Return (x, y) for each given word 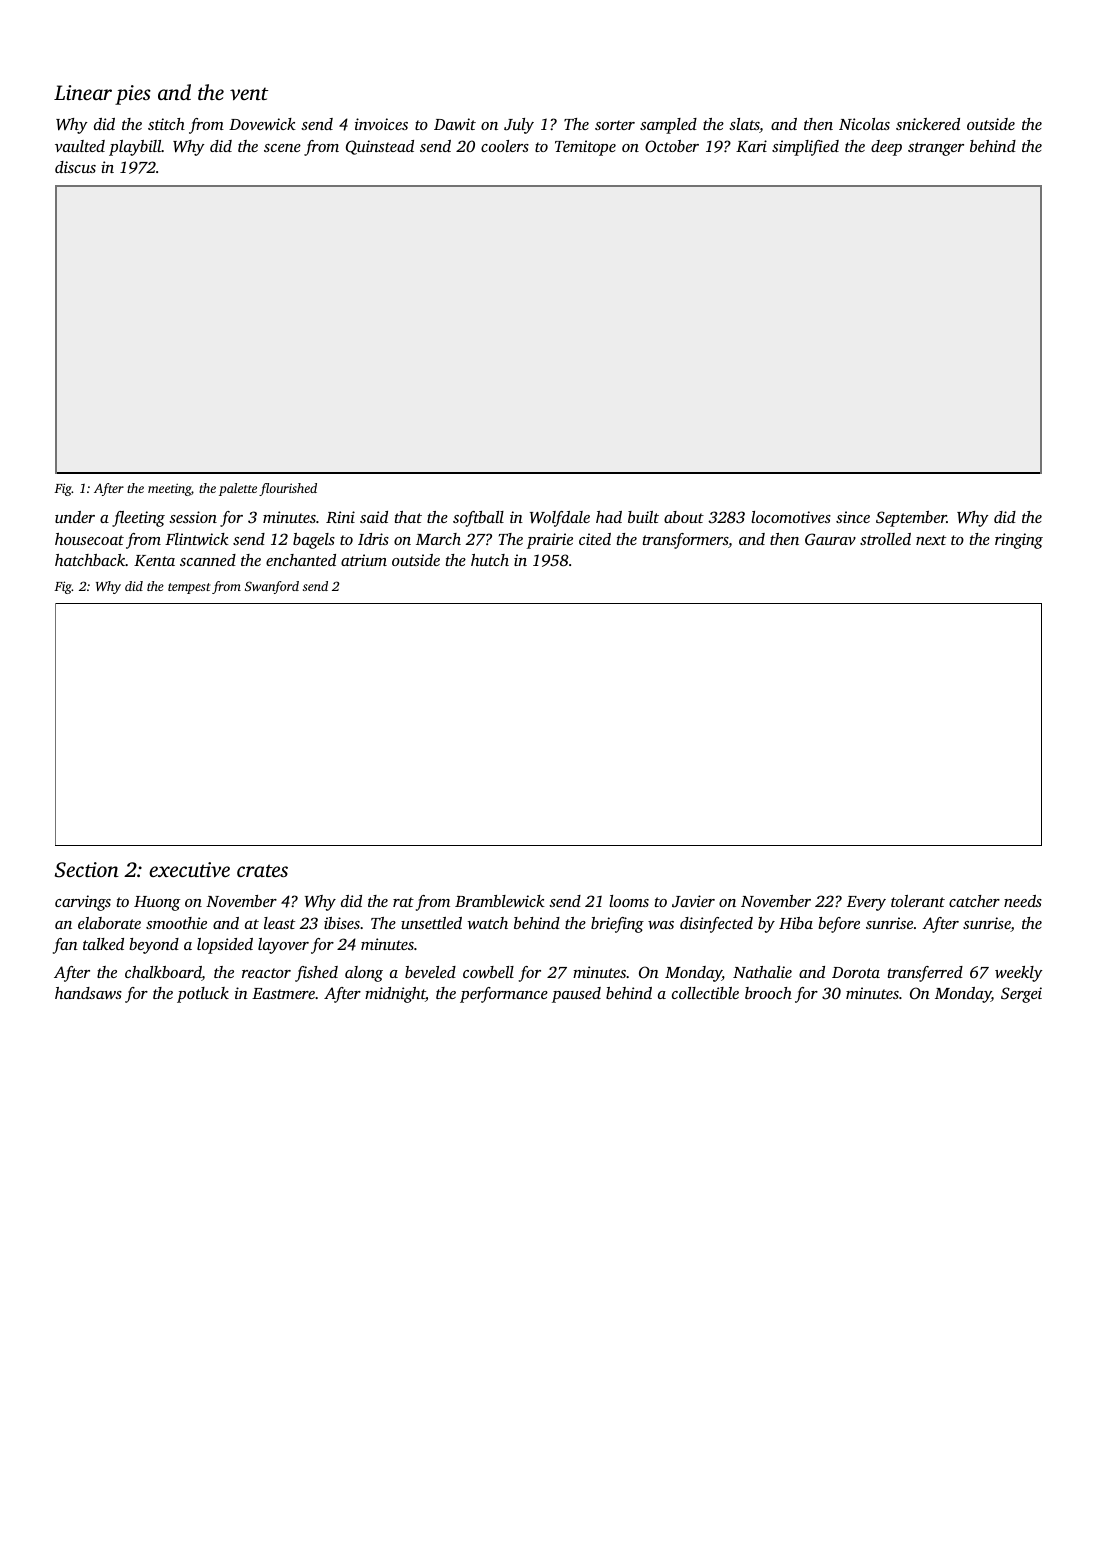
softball (478, 519)
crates (262, 870)
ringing (1019, 541)
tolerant (918, 901)
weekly (1019, 974)
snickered (928, 124)
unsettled (431, 923)
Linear (83, 92)
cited (595, 539)
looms (629, 901)
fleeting (138, 519)
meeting (169, 489)
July (519, 126)
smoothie (176, 923)
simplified (805, 148)
